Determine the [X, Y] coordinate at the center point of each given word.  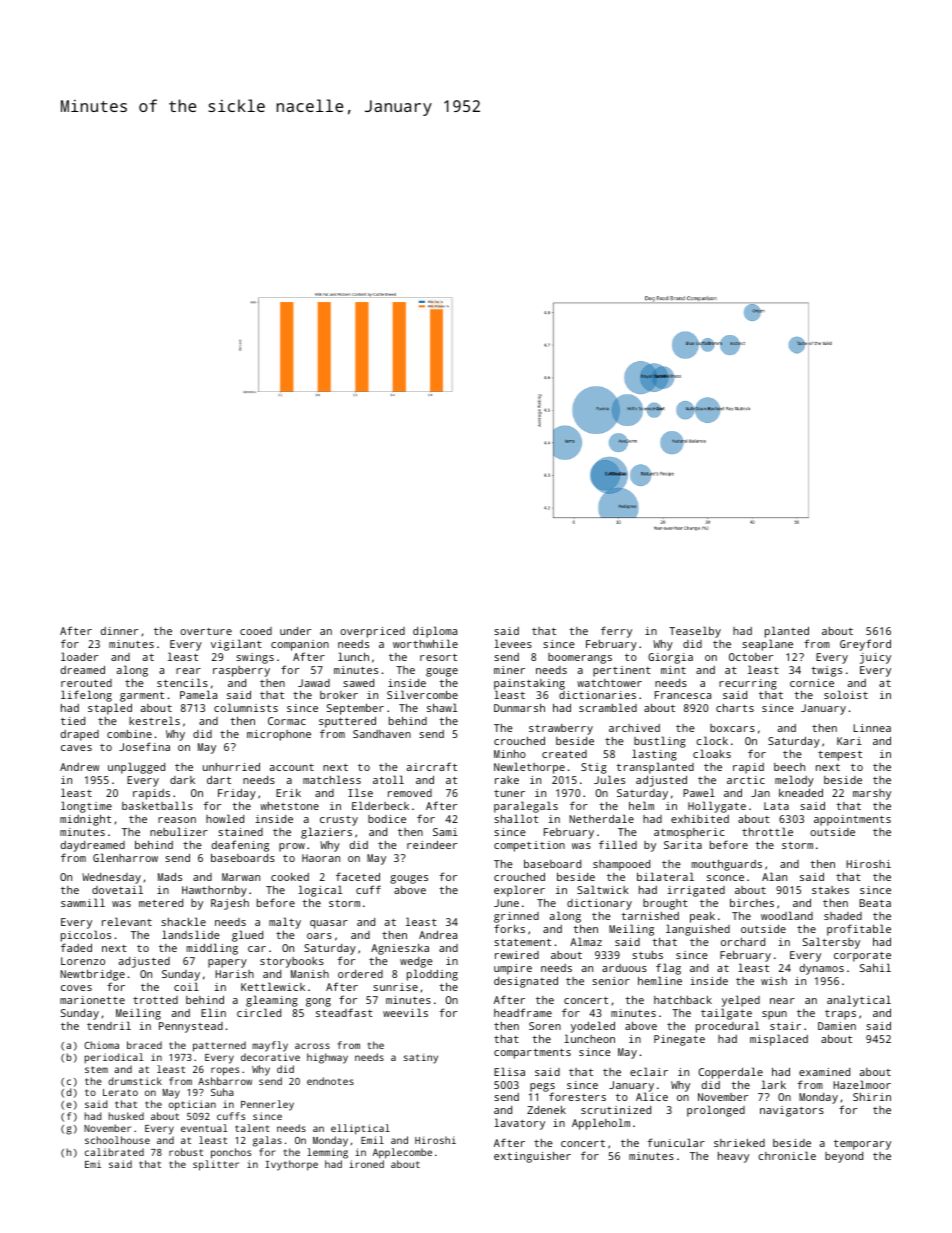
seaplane [767, 645]
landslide [191, 934]
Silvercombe [422, 694]
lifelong [86, 696]
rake [507, 780]
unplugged [136, 768]
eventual [204, 1128]
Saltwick [603, 889]
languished [698, 930]
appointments [852, 820]
